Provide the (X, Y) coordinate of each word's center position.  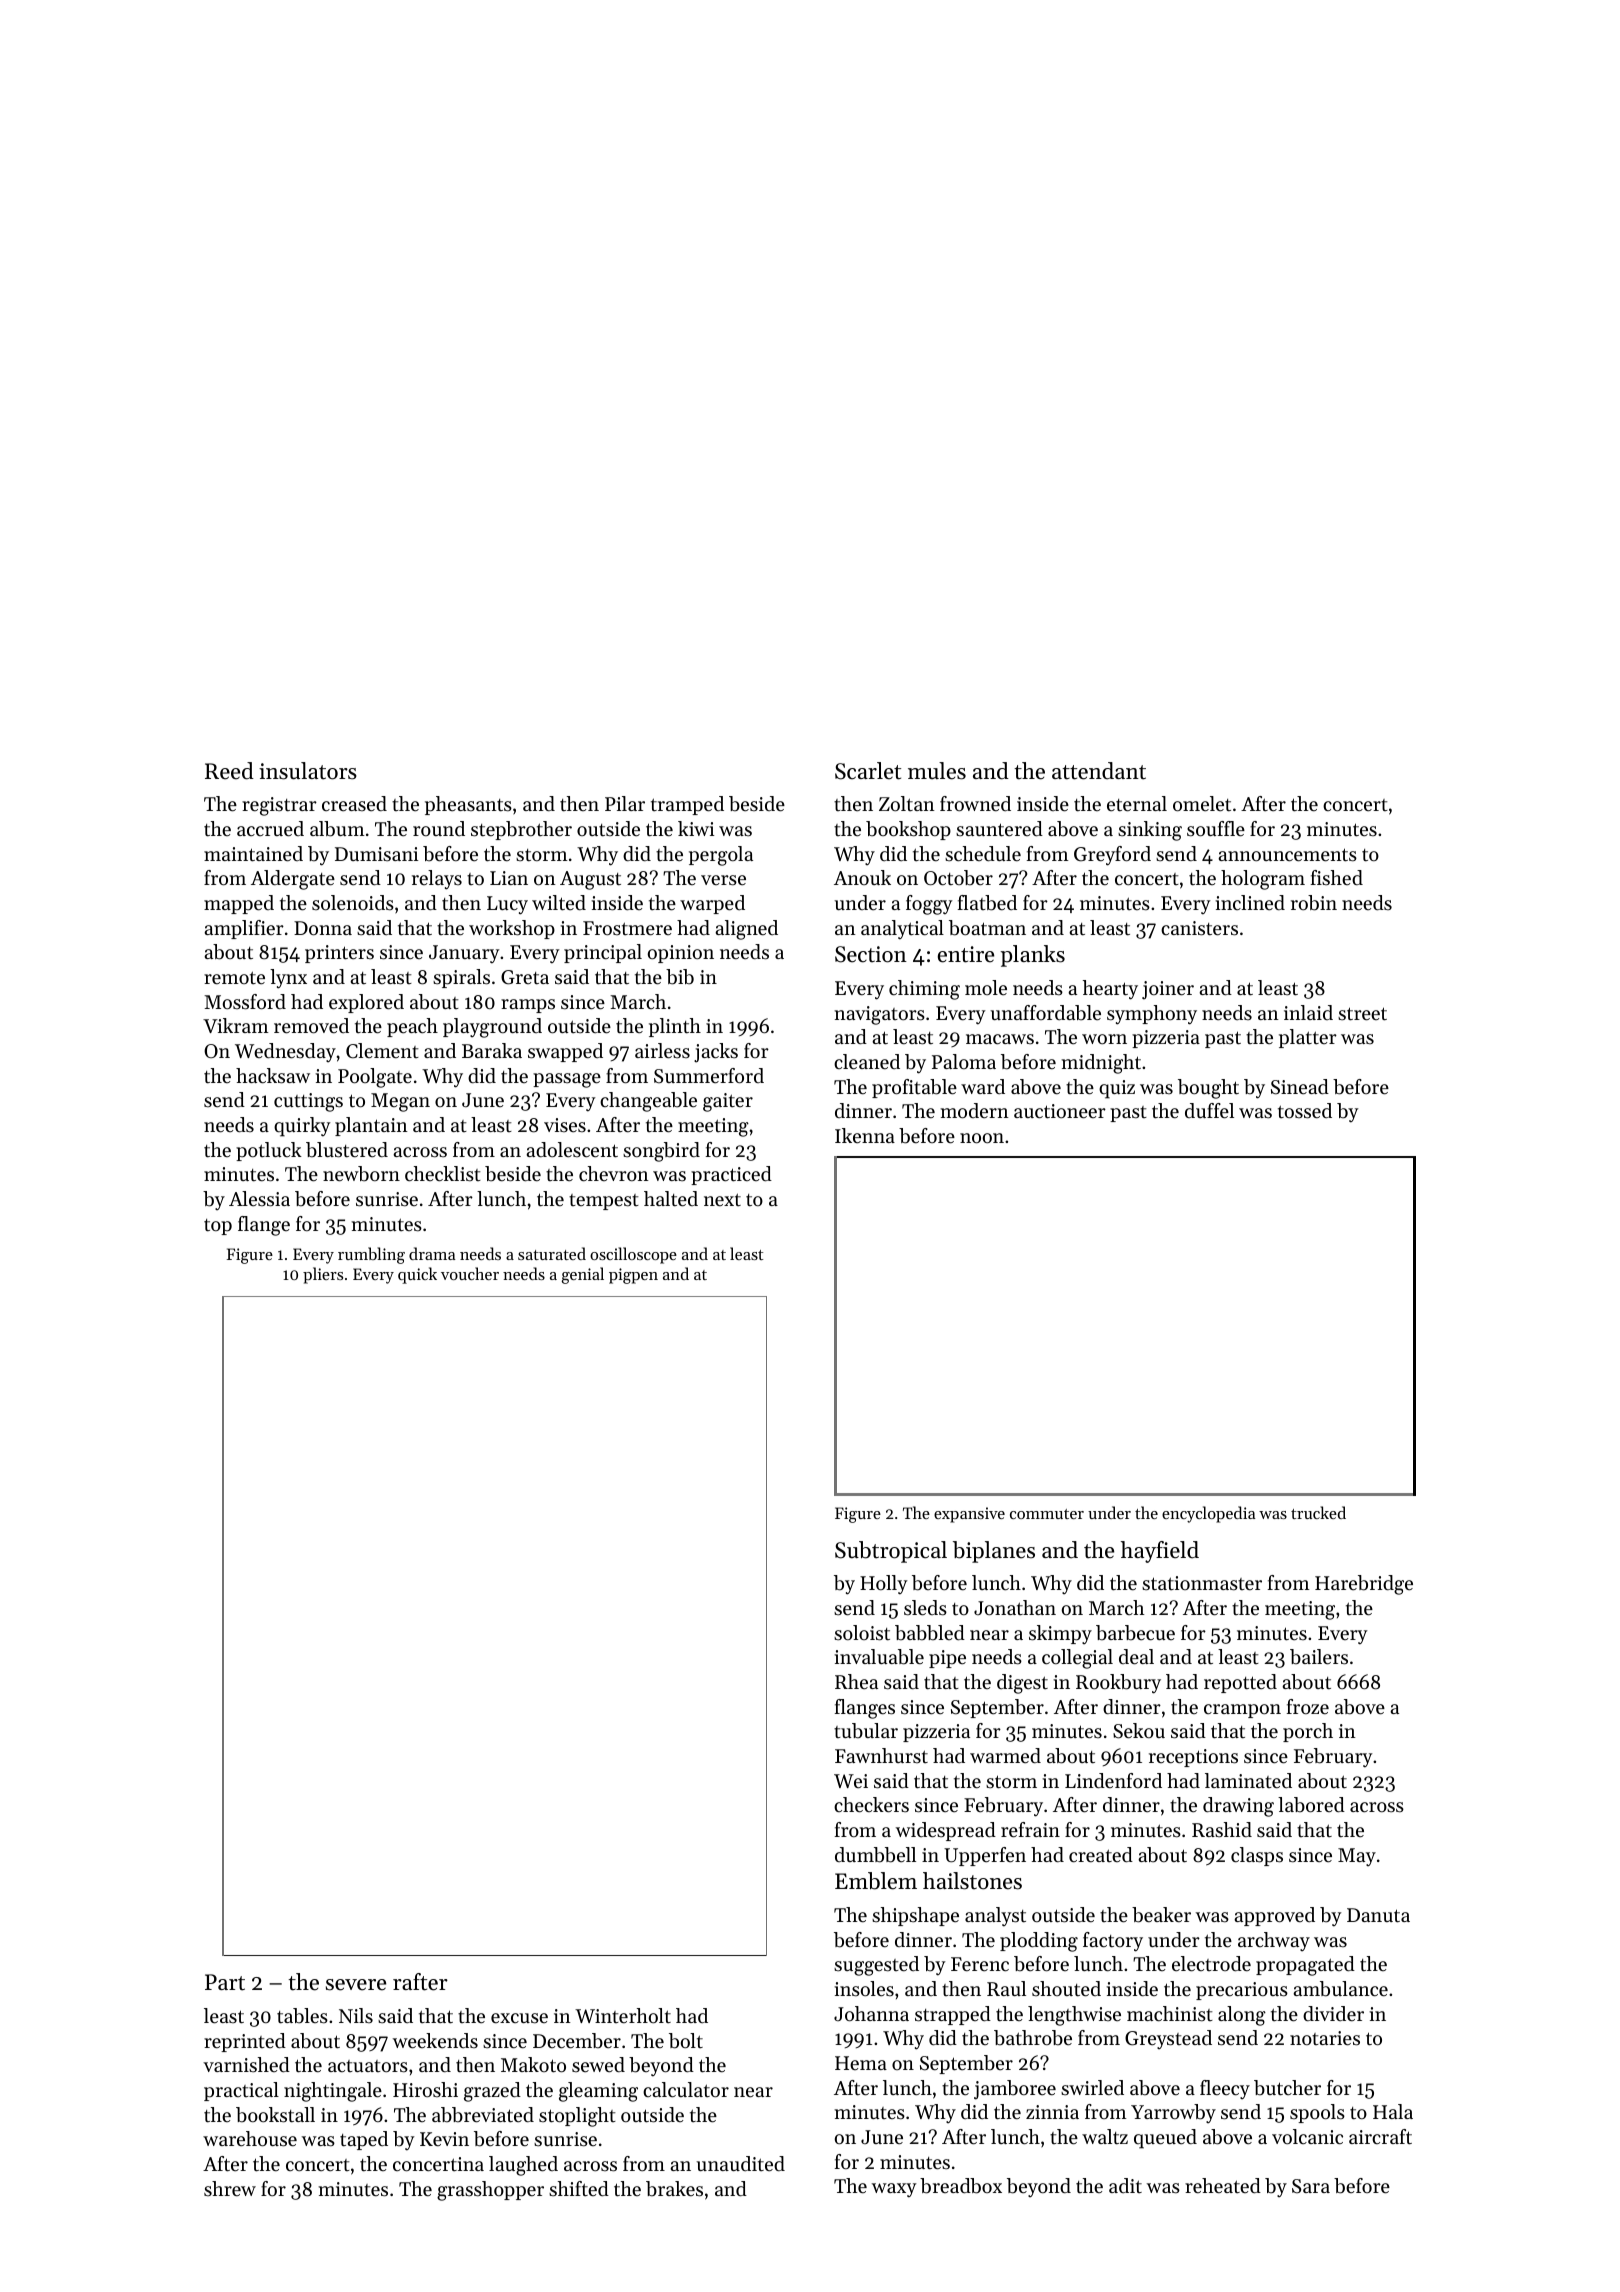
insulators (308, 771)
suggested (876, 1966)
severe (356, 1985)
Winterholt (623, 2016)
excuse (519, 2018)
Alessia (259, 1199)
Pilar (625, 803)
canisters (1199, 928)
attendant (1099, 771)
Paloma (964, 1061)
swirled (1092, 2088)
